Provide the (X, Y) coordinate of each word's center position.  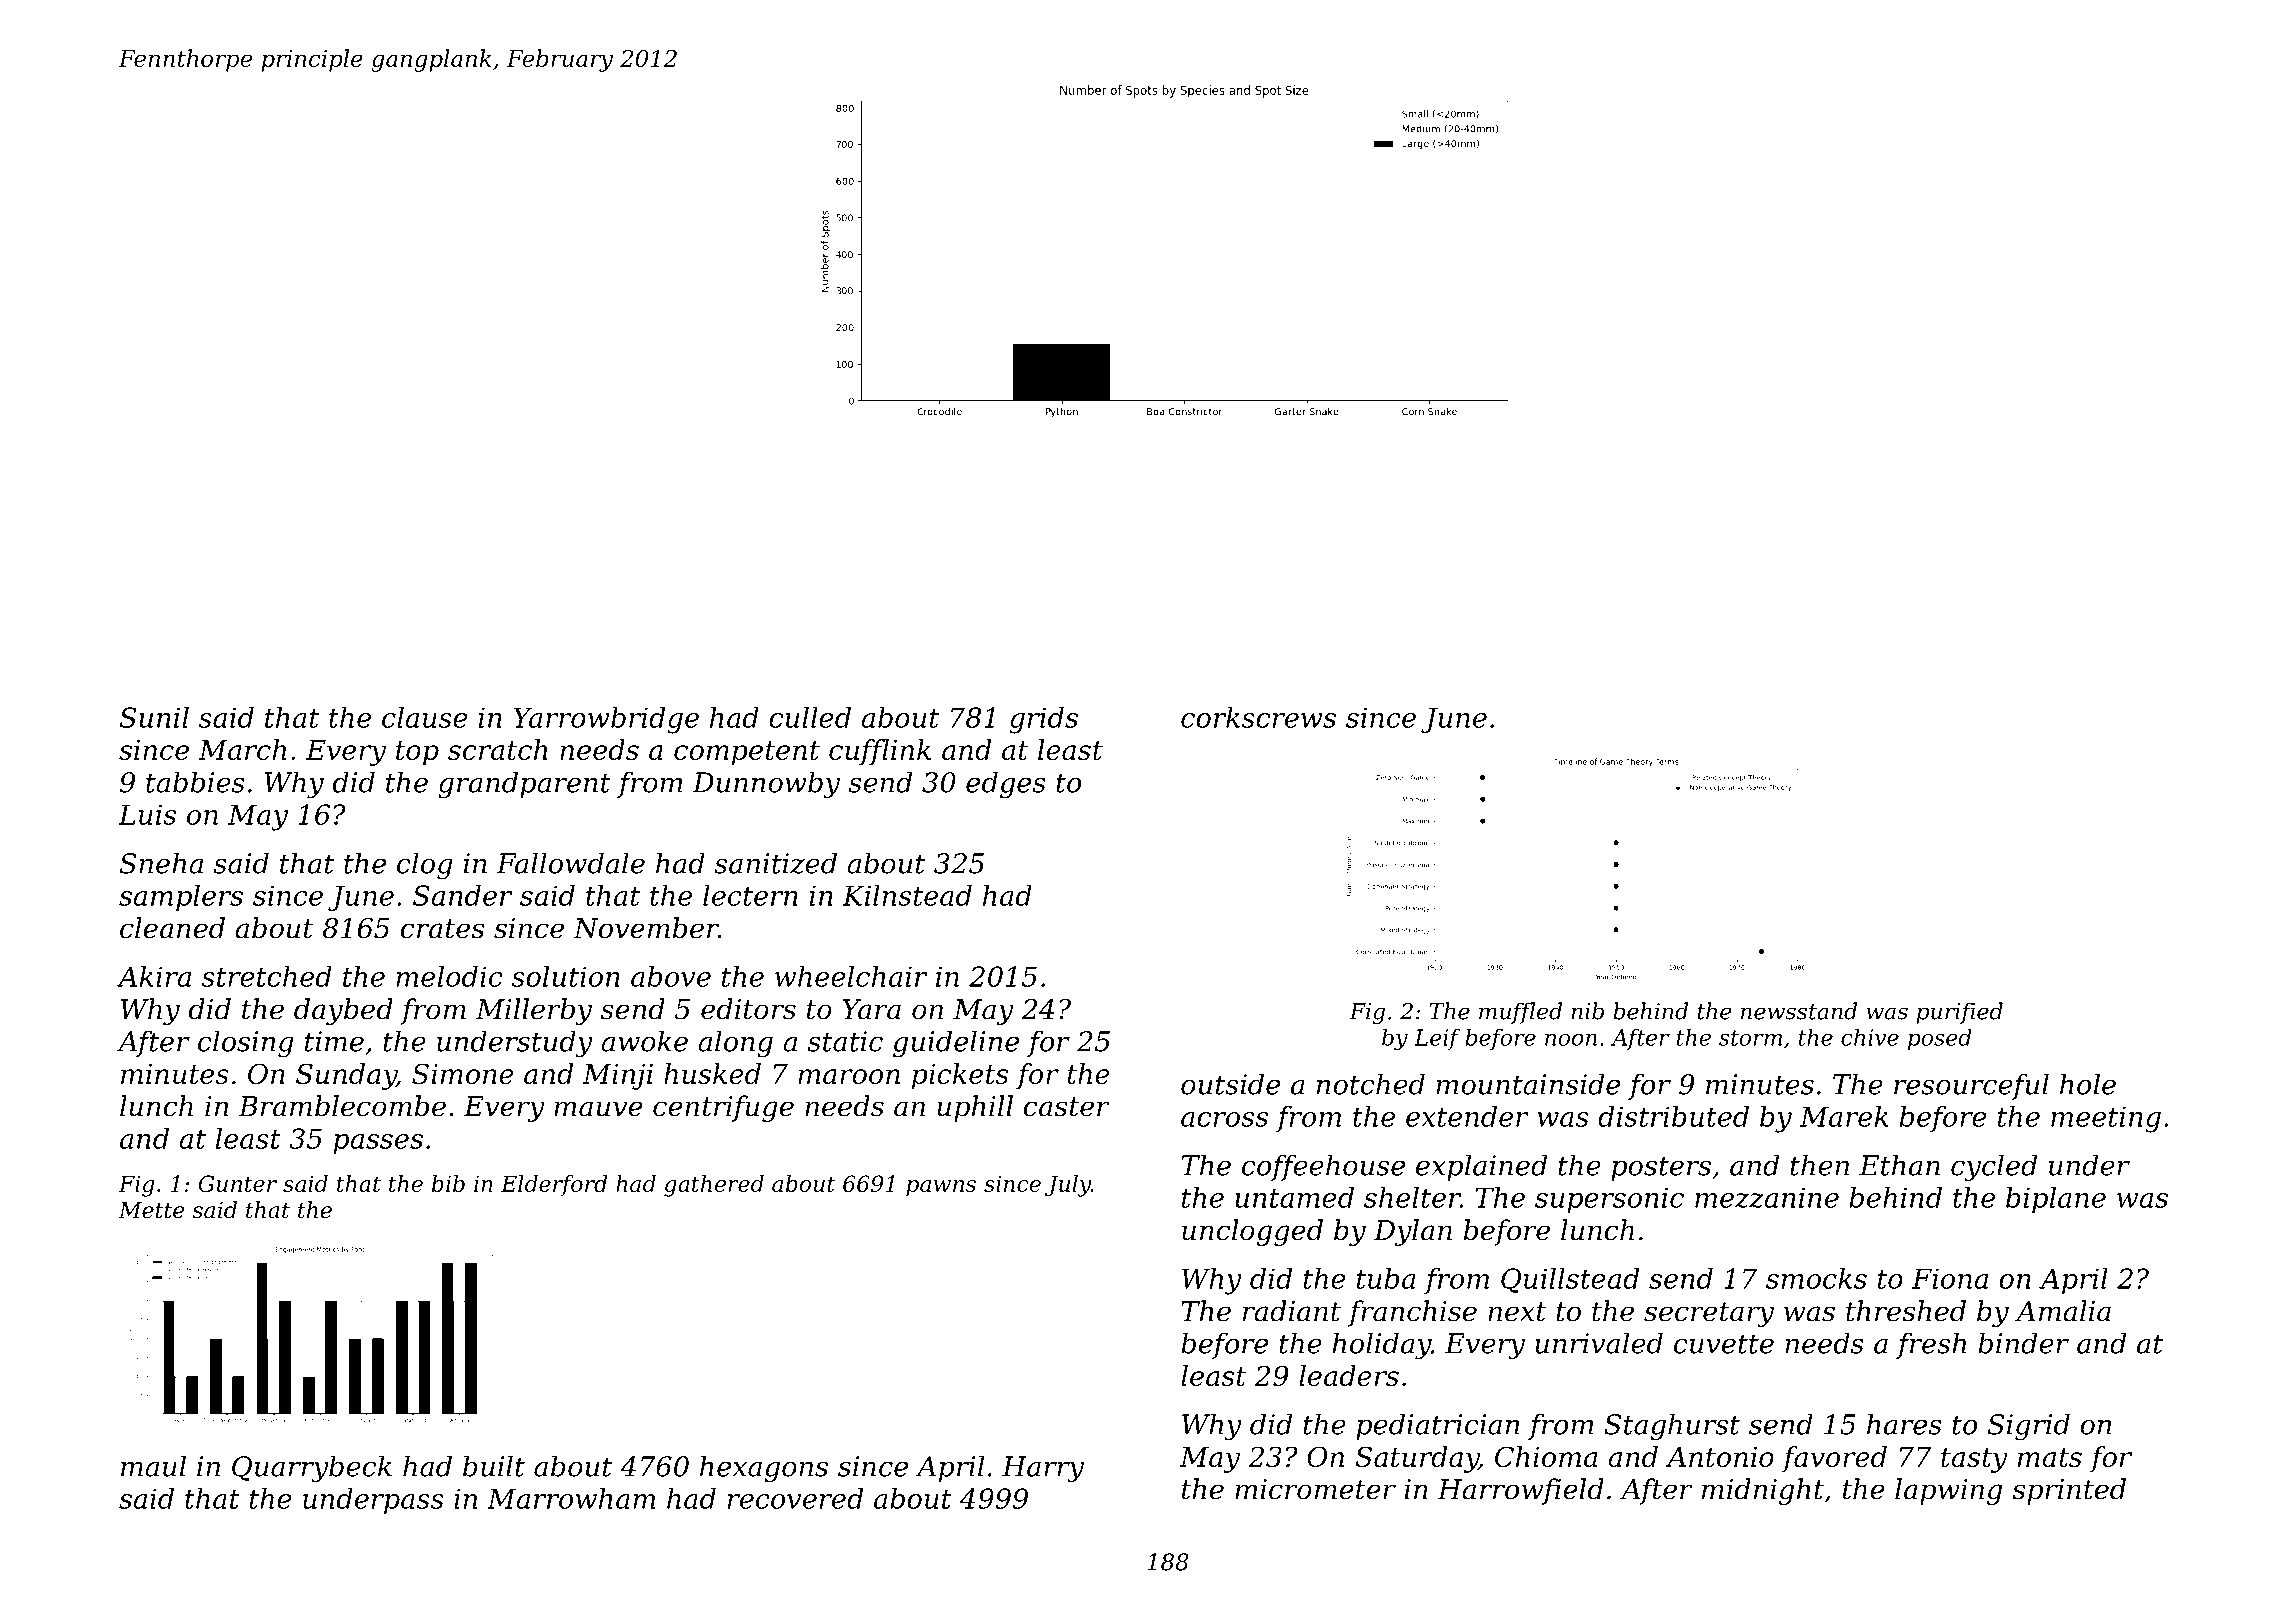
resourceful (1971, 1086)
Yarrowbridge (606, 720)
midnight (1763, 1491)
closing (246, 1044)
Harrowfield (1520, 1491)
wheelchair (851, 976)
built (494, 1466)
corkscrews (1258, 717)
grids (1043, 720)
